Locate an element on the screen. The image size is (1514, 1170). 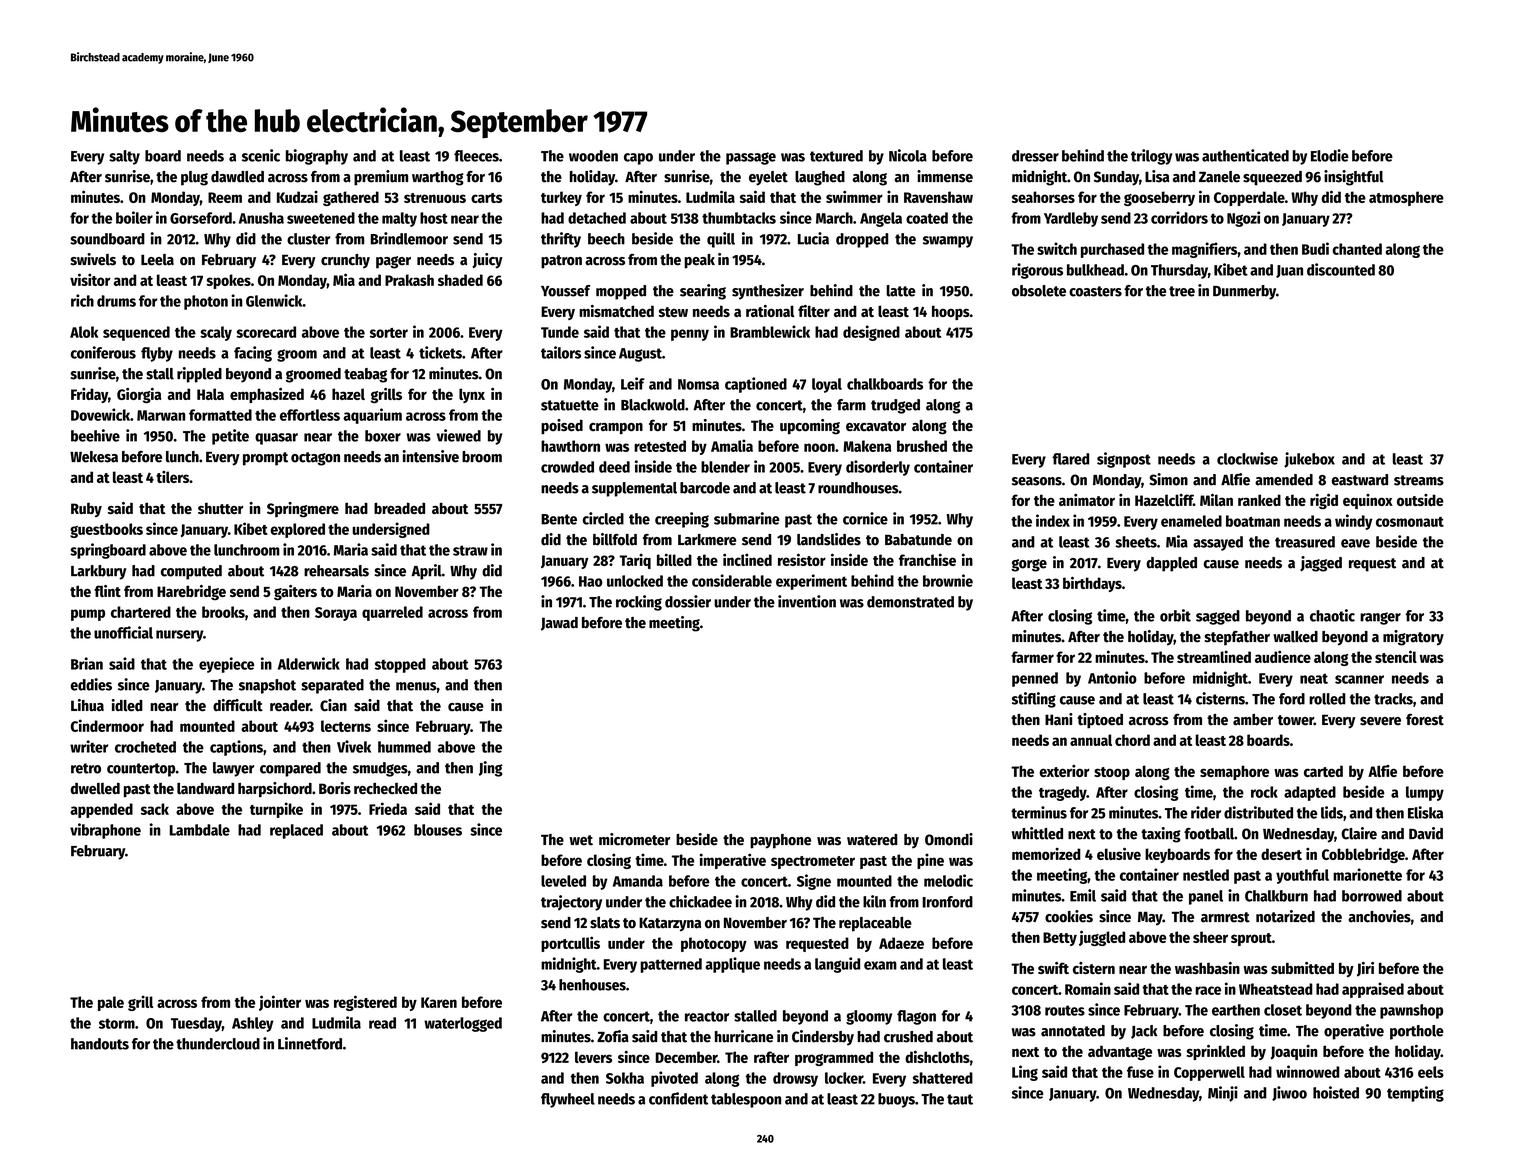
handouts is located at coordinates (100, 1044).
